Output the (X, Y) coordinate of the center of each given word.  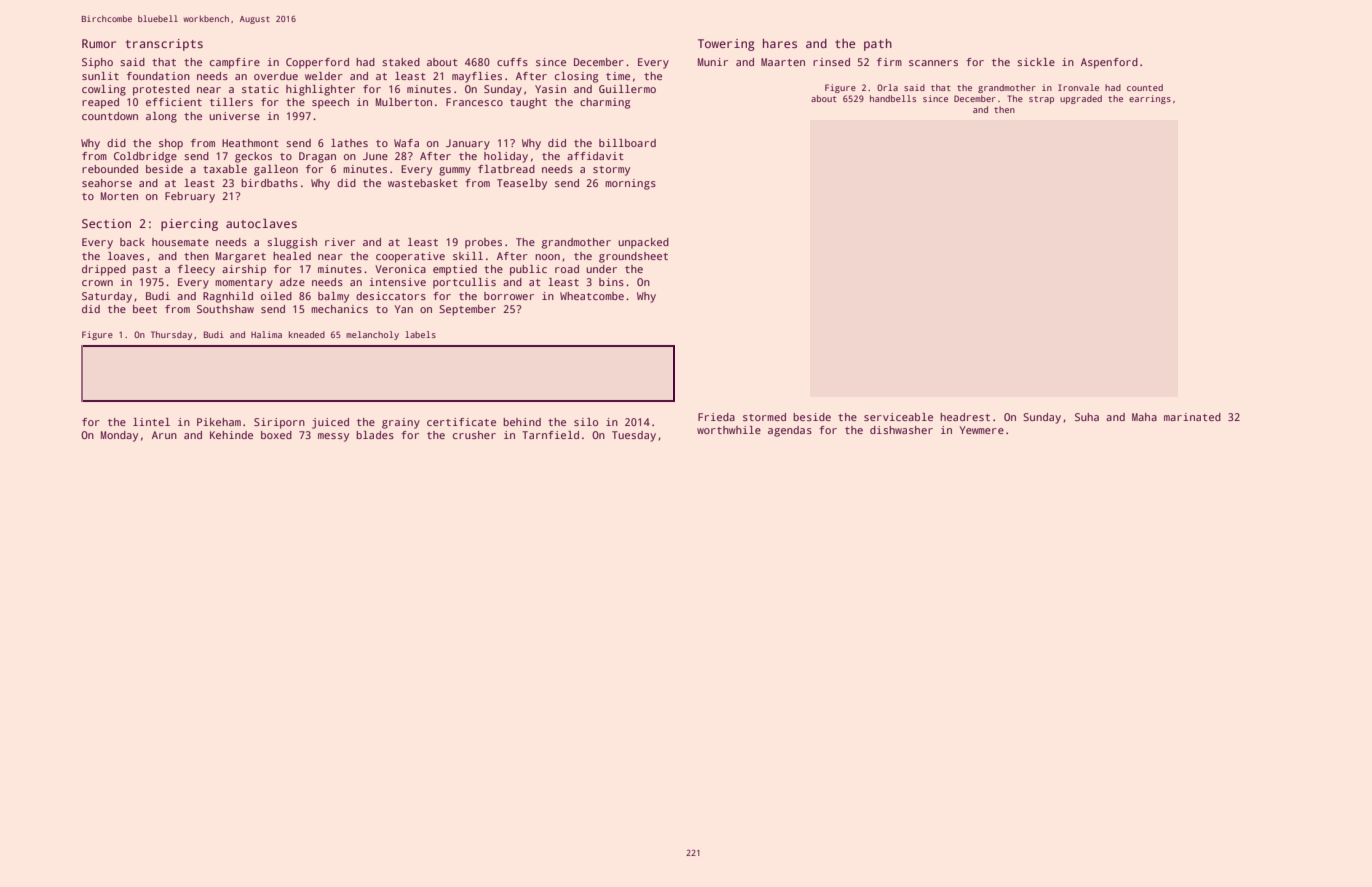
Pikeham (219, 422)
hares (780, 43)
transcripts (164, 45)
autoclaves (261, 223)
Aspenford (1109, 63)
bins (611, 282)
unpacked (643, 243)
